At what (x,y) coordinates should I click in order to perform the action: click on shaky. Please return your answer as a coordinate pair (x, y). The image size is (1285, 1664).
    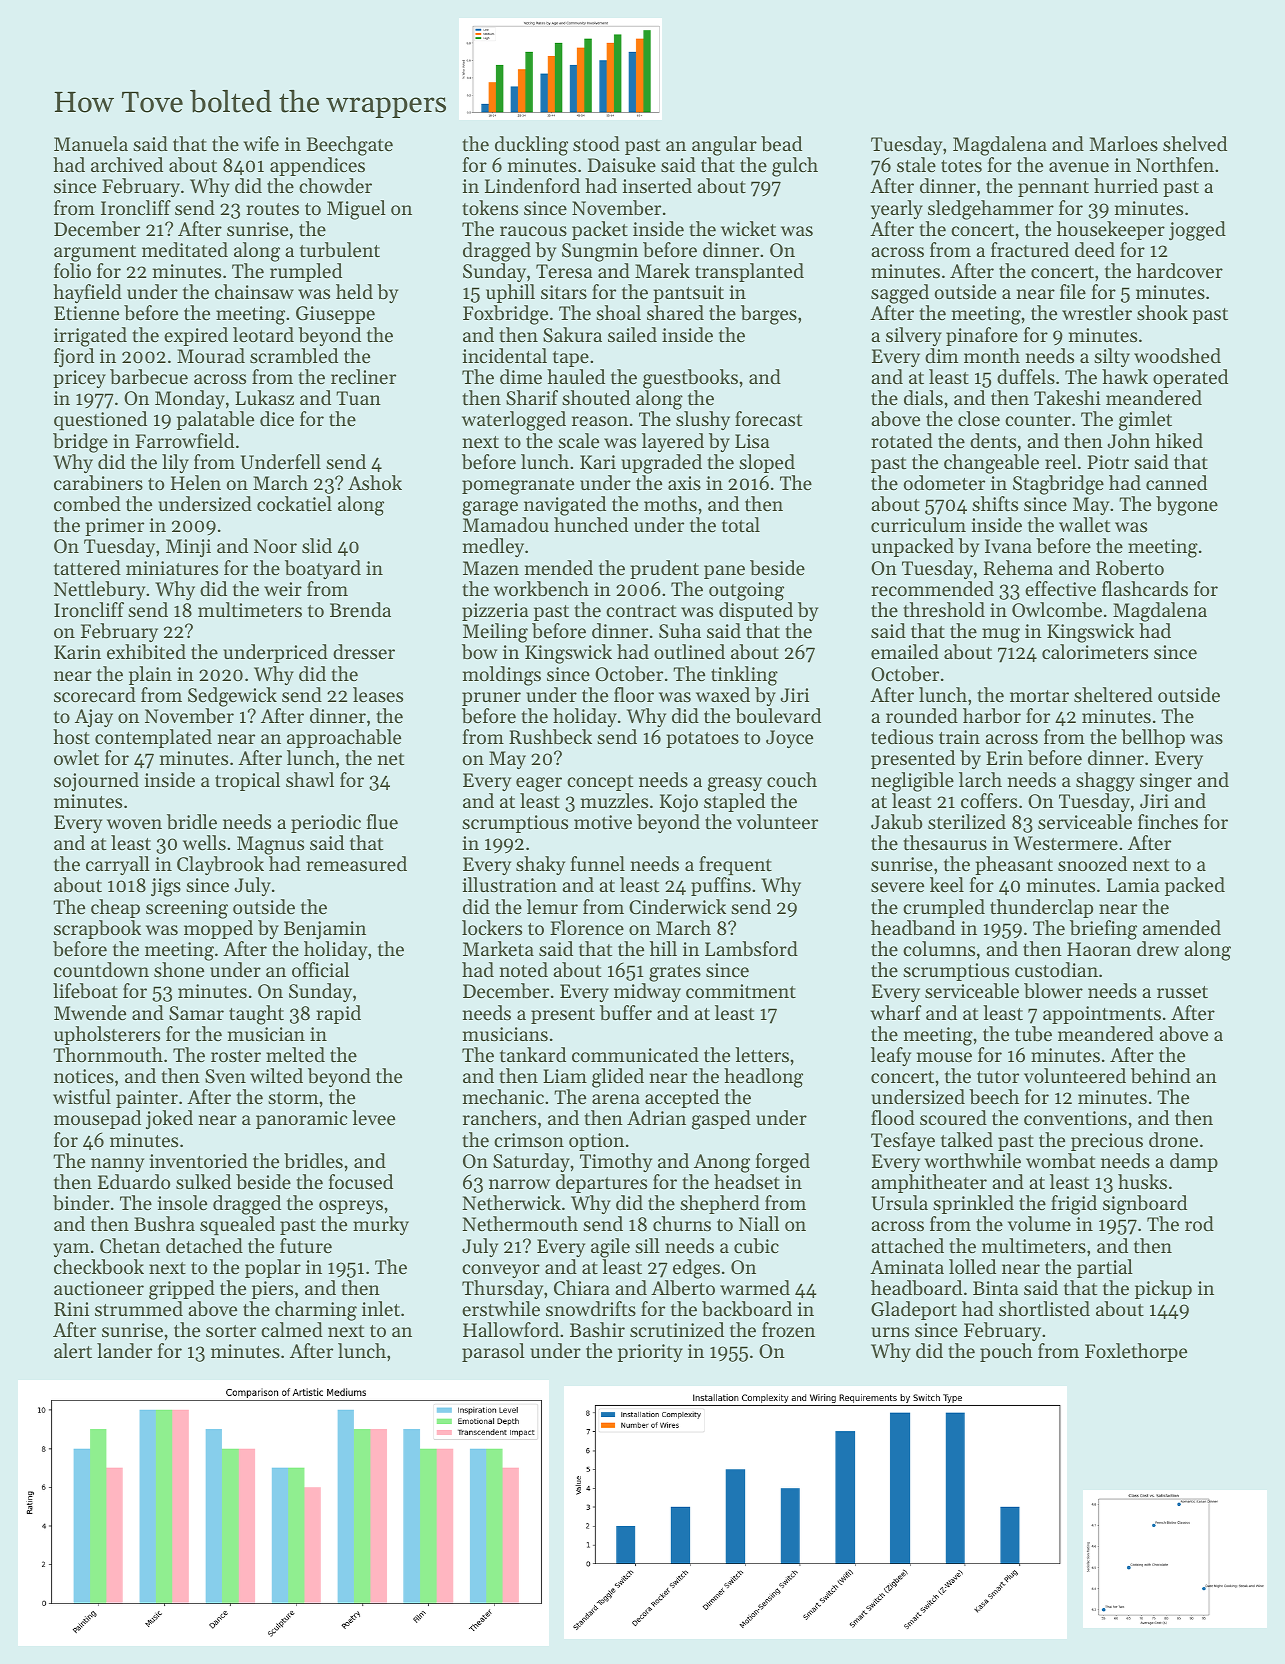
    Looking at the image, I should click on (540, 865).
